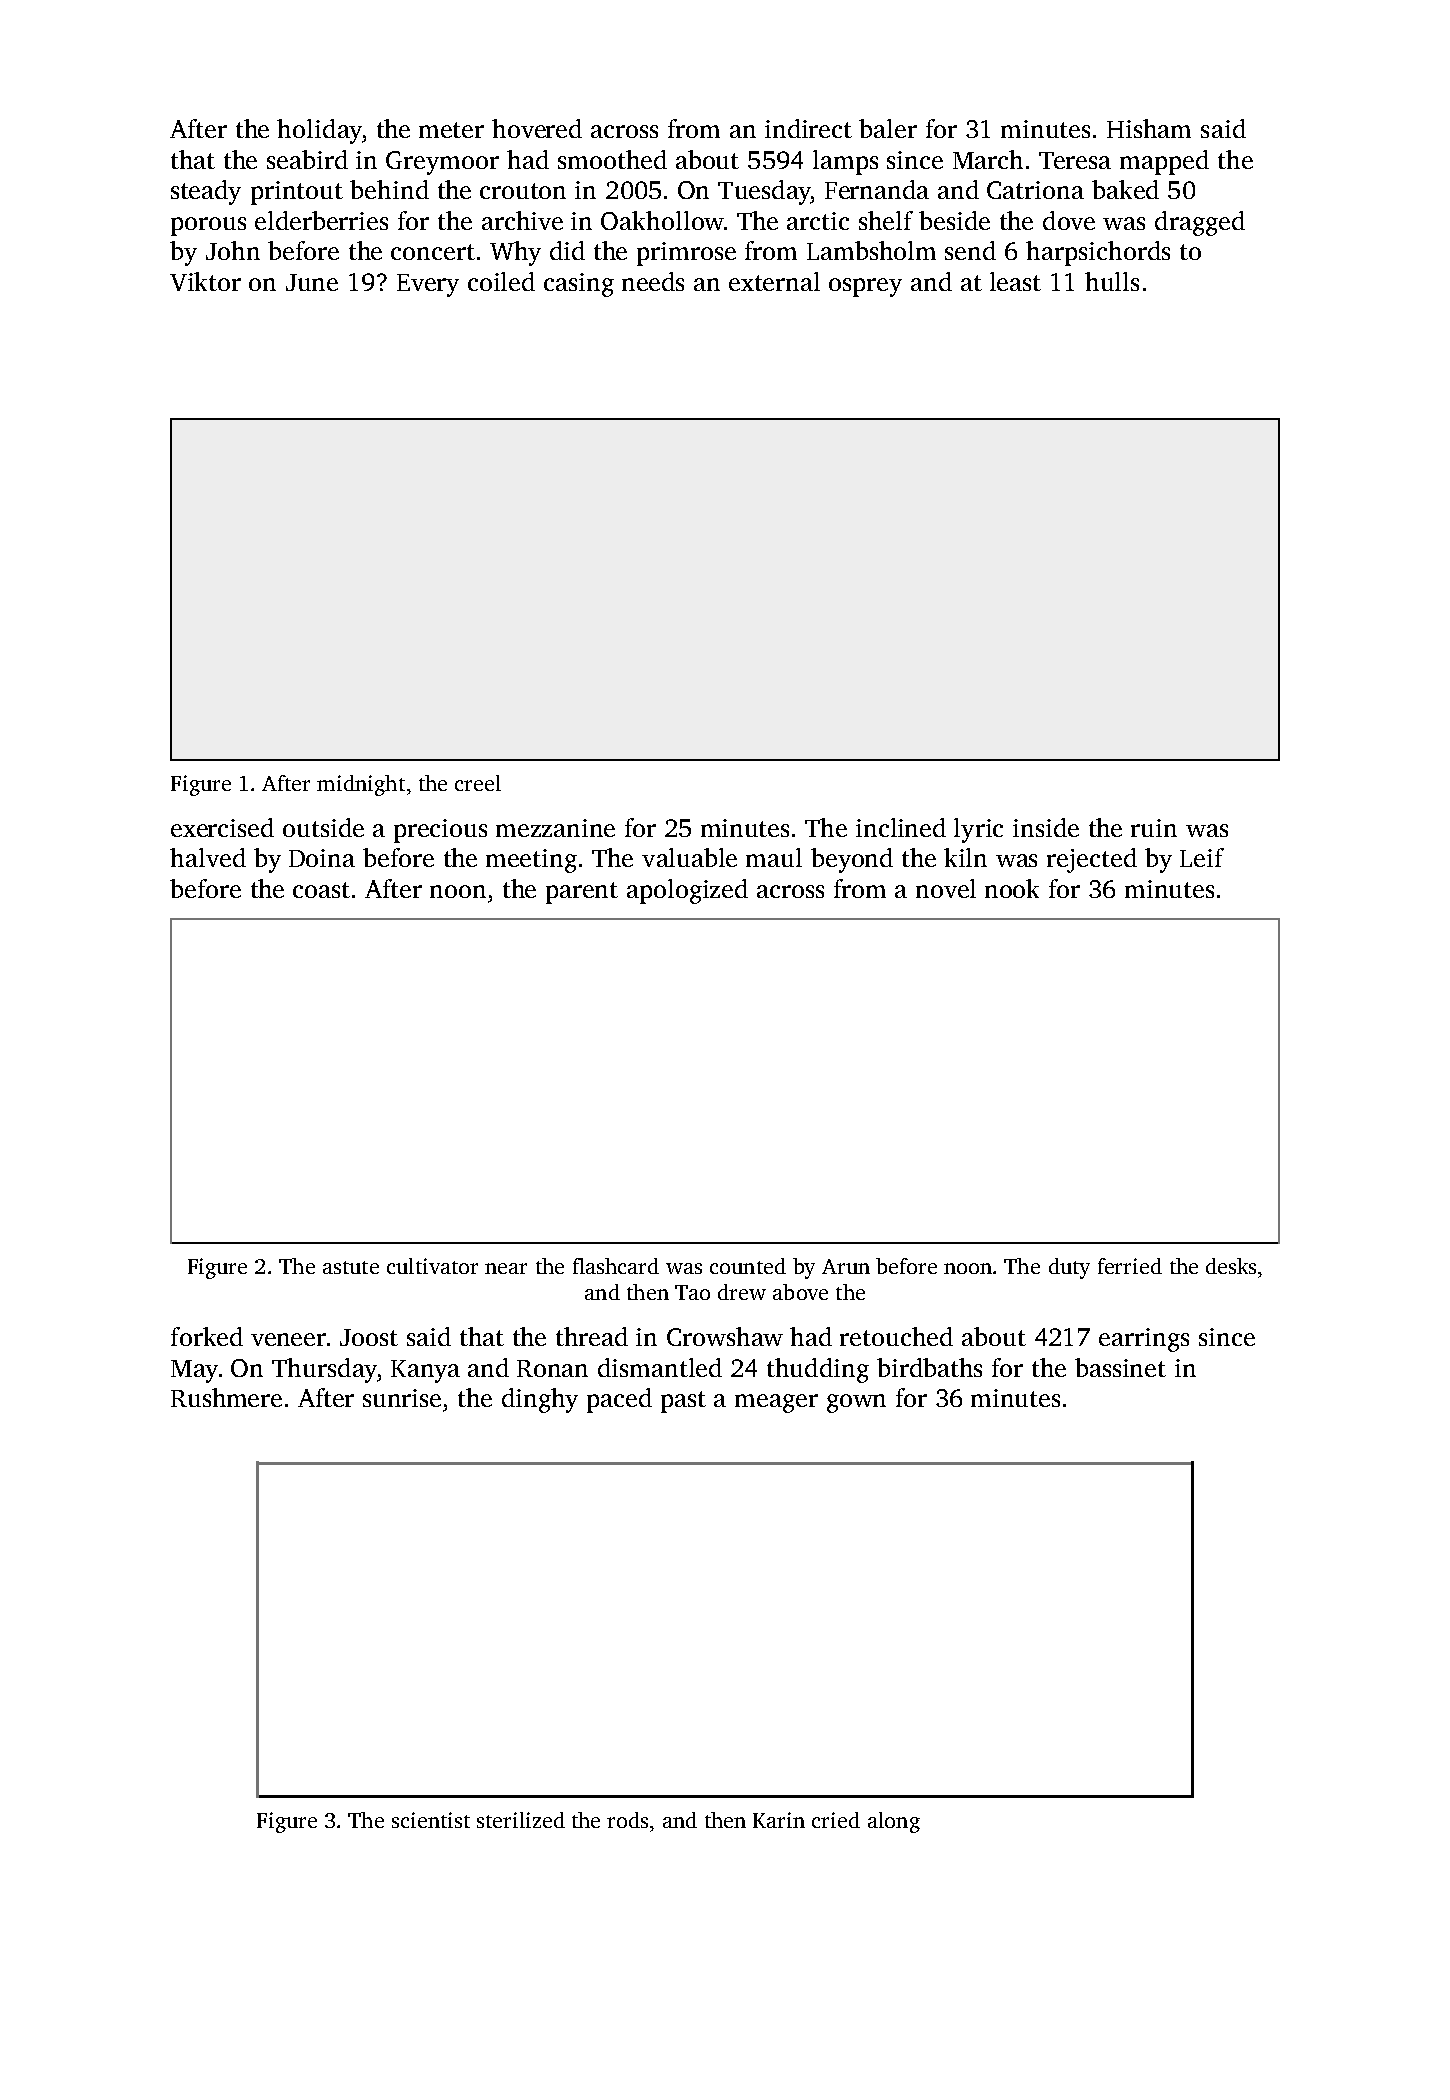 Image resolution: width=1450 pixels, height=2100 pixels. Describe the element at coordinates (205, 281) in the page. I see `Viktor` at that location.
